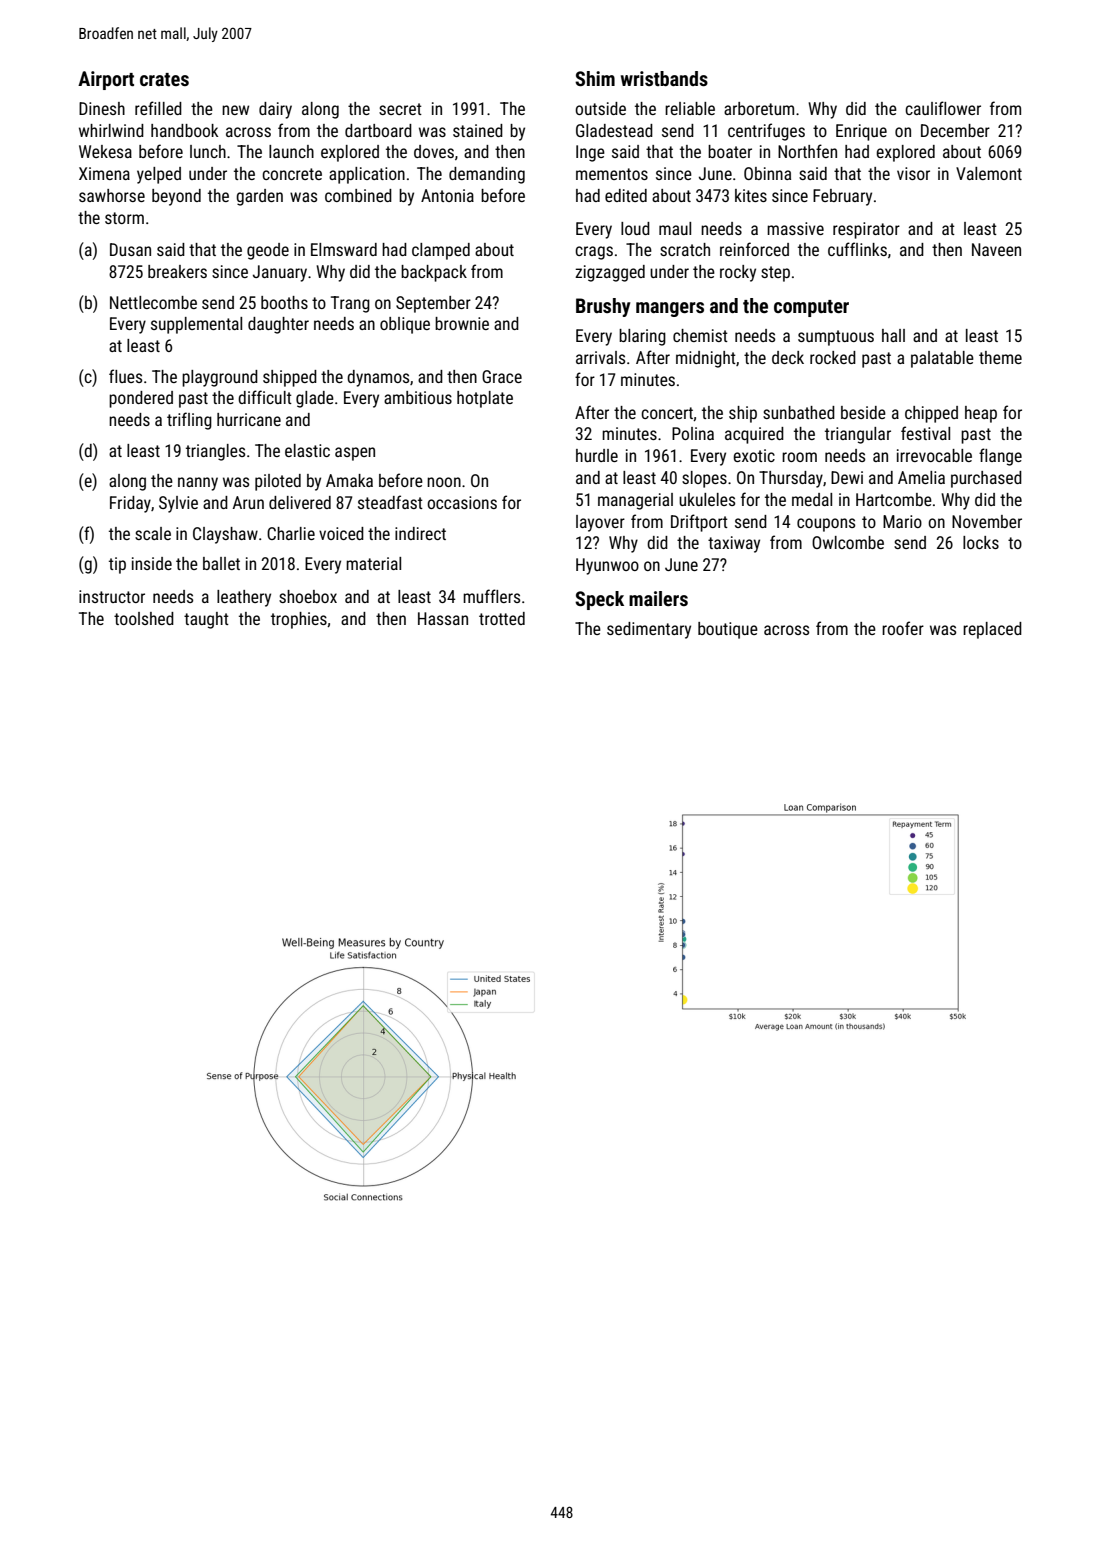  What do you see at coordinates (502, 376) in the screenshot?
I see `Grace` at bounding box center [502, 376].
